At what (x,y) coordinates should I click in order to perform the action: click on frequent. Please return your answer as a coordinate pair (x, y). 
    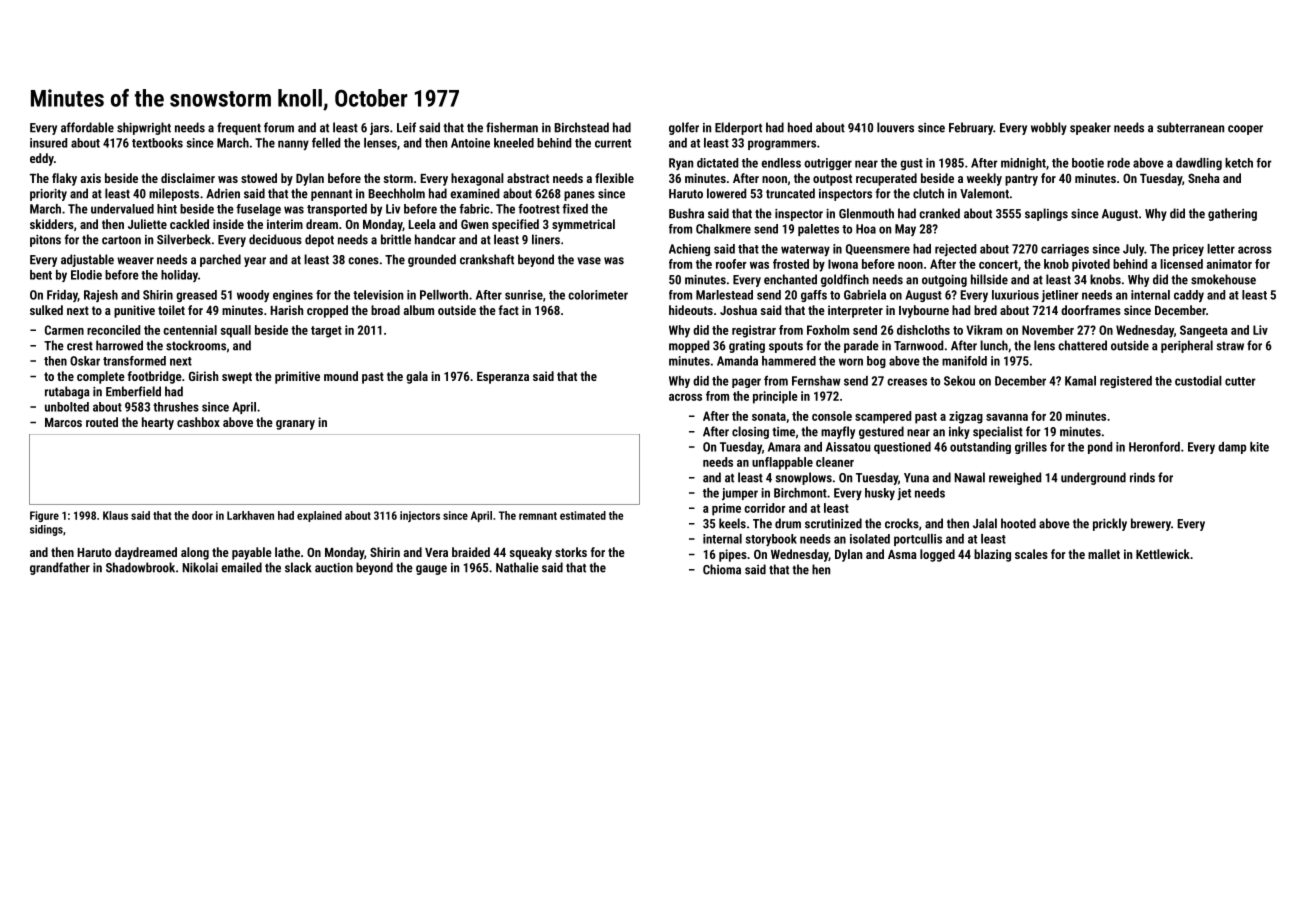
    Looking at the image, I should click on (239, 128).
